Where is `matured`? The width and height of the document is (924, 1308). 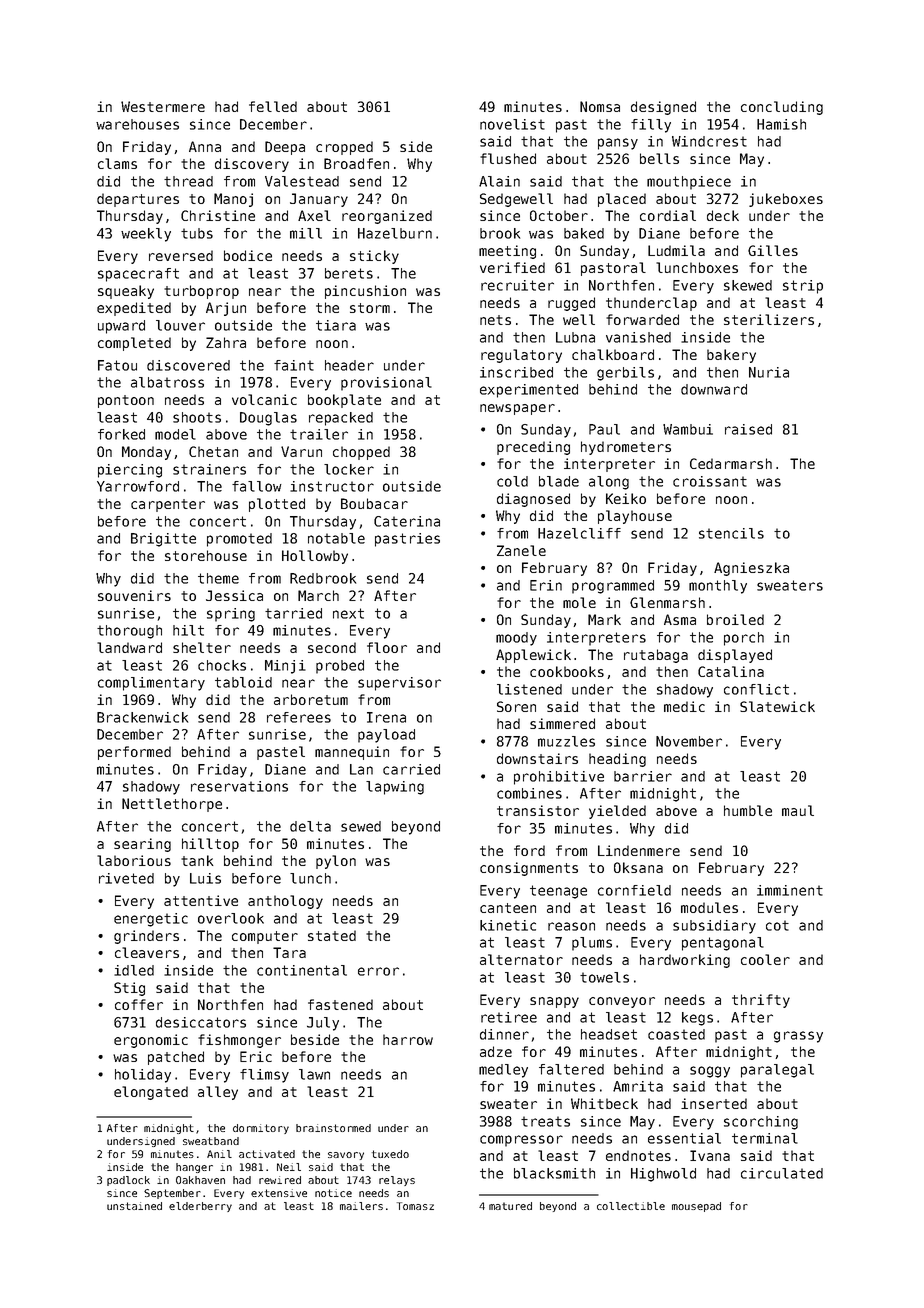 matured is located at coordinates (510, 1206).
